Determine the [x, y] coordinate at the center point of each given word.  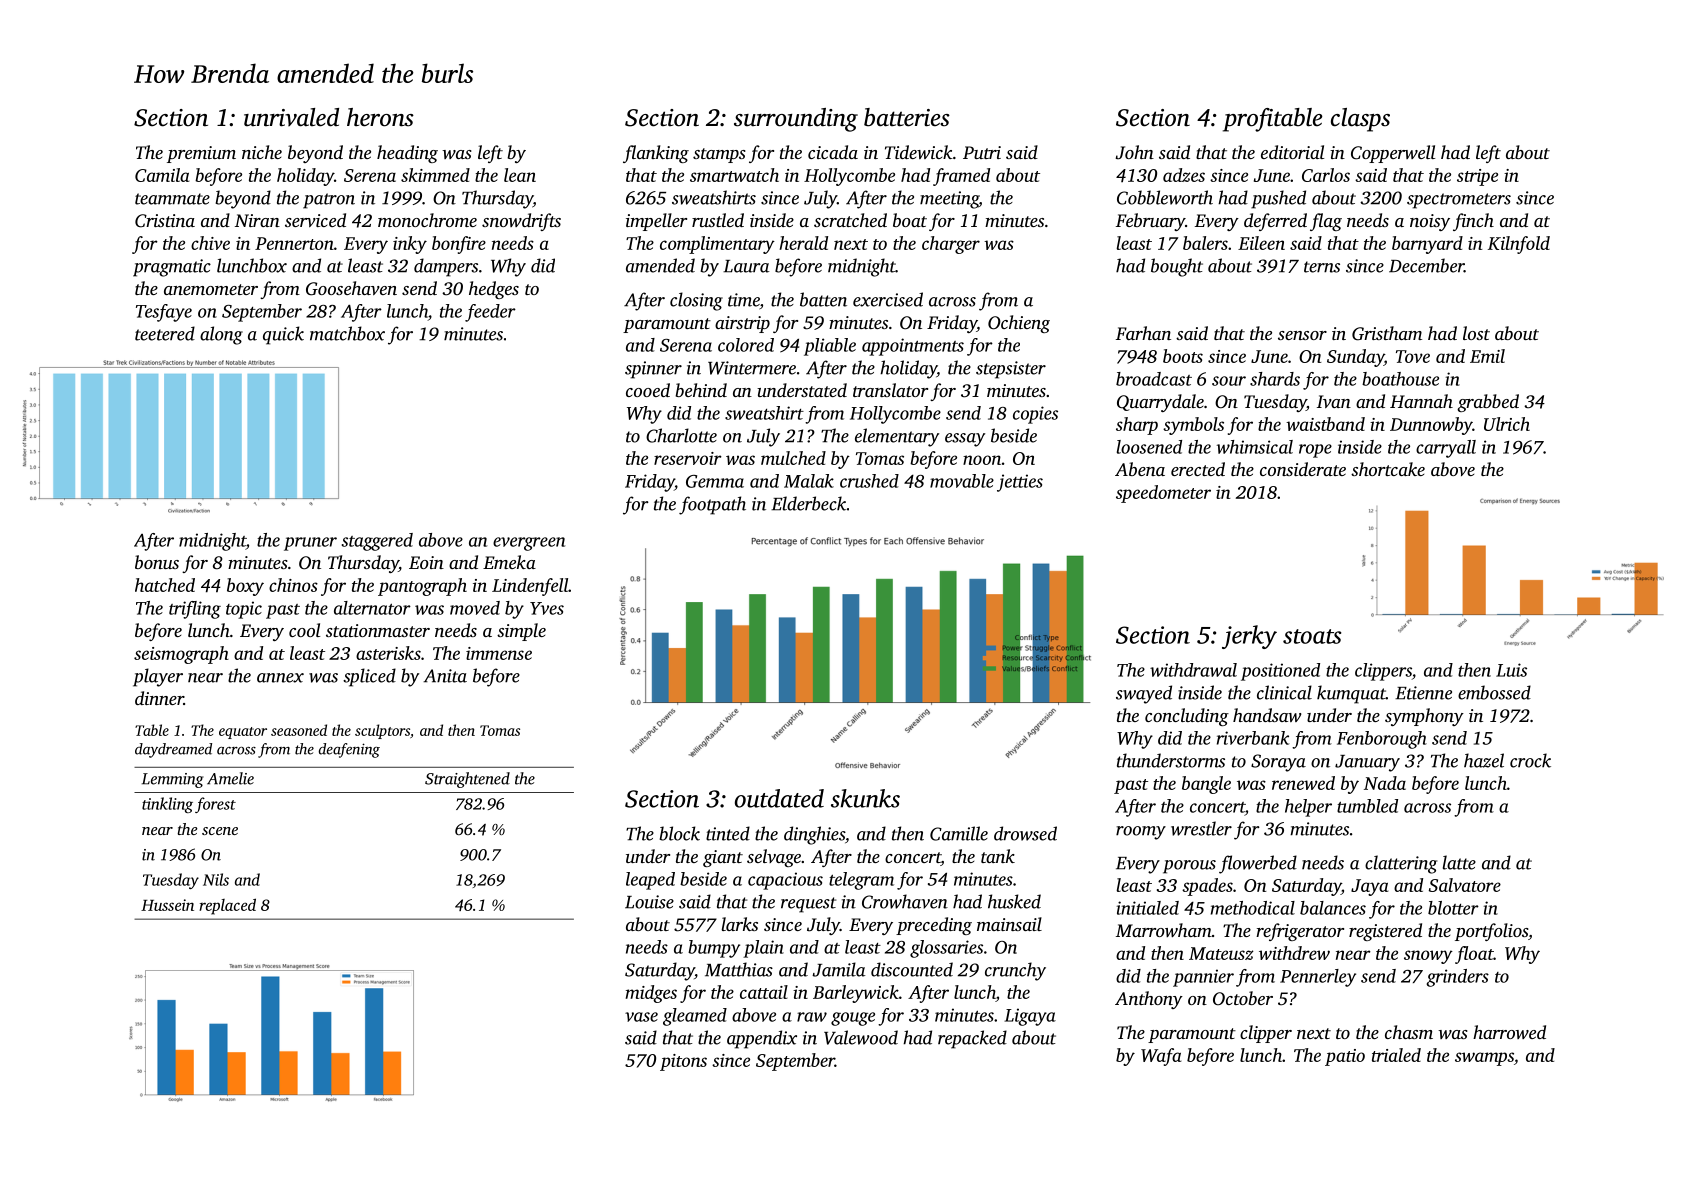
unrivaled [291, 117]
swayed [1144, 694]
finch [1473, 222]
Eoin [426, 562]
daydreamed [173, 750]
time [744, 300]
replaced [227, 906]
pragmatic [172, 268]
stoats [1312, 636]
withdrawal [1193, 670]
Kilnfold [1519, 245]
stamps [719, 155]
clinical [1284, 692]
